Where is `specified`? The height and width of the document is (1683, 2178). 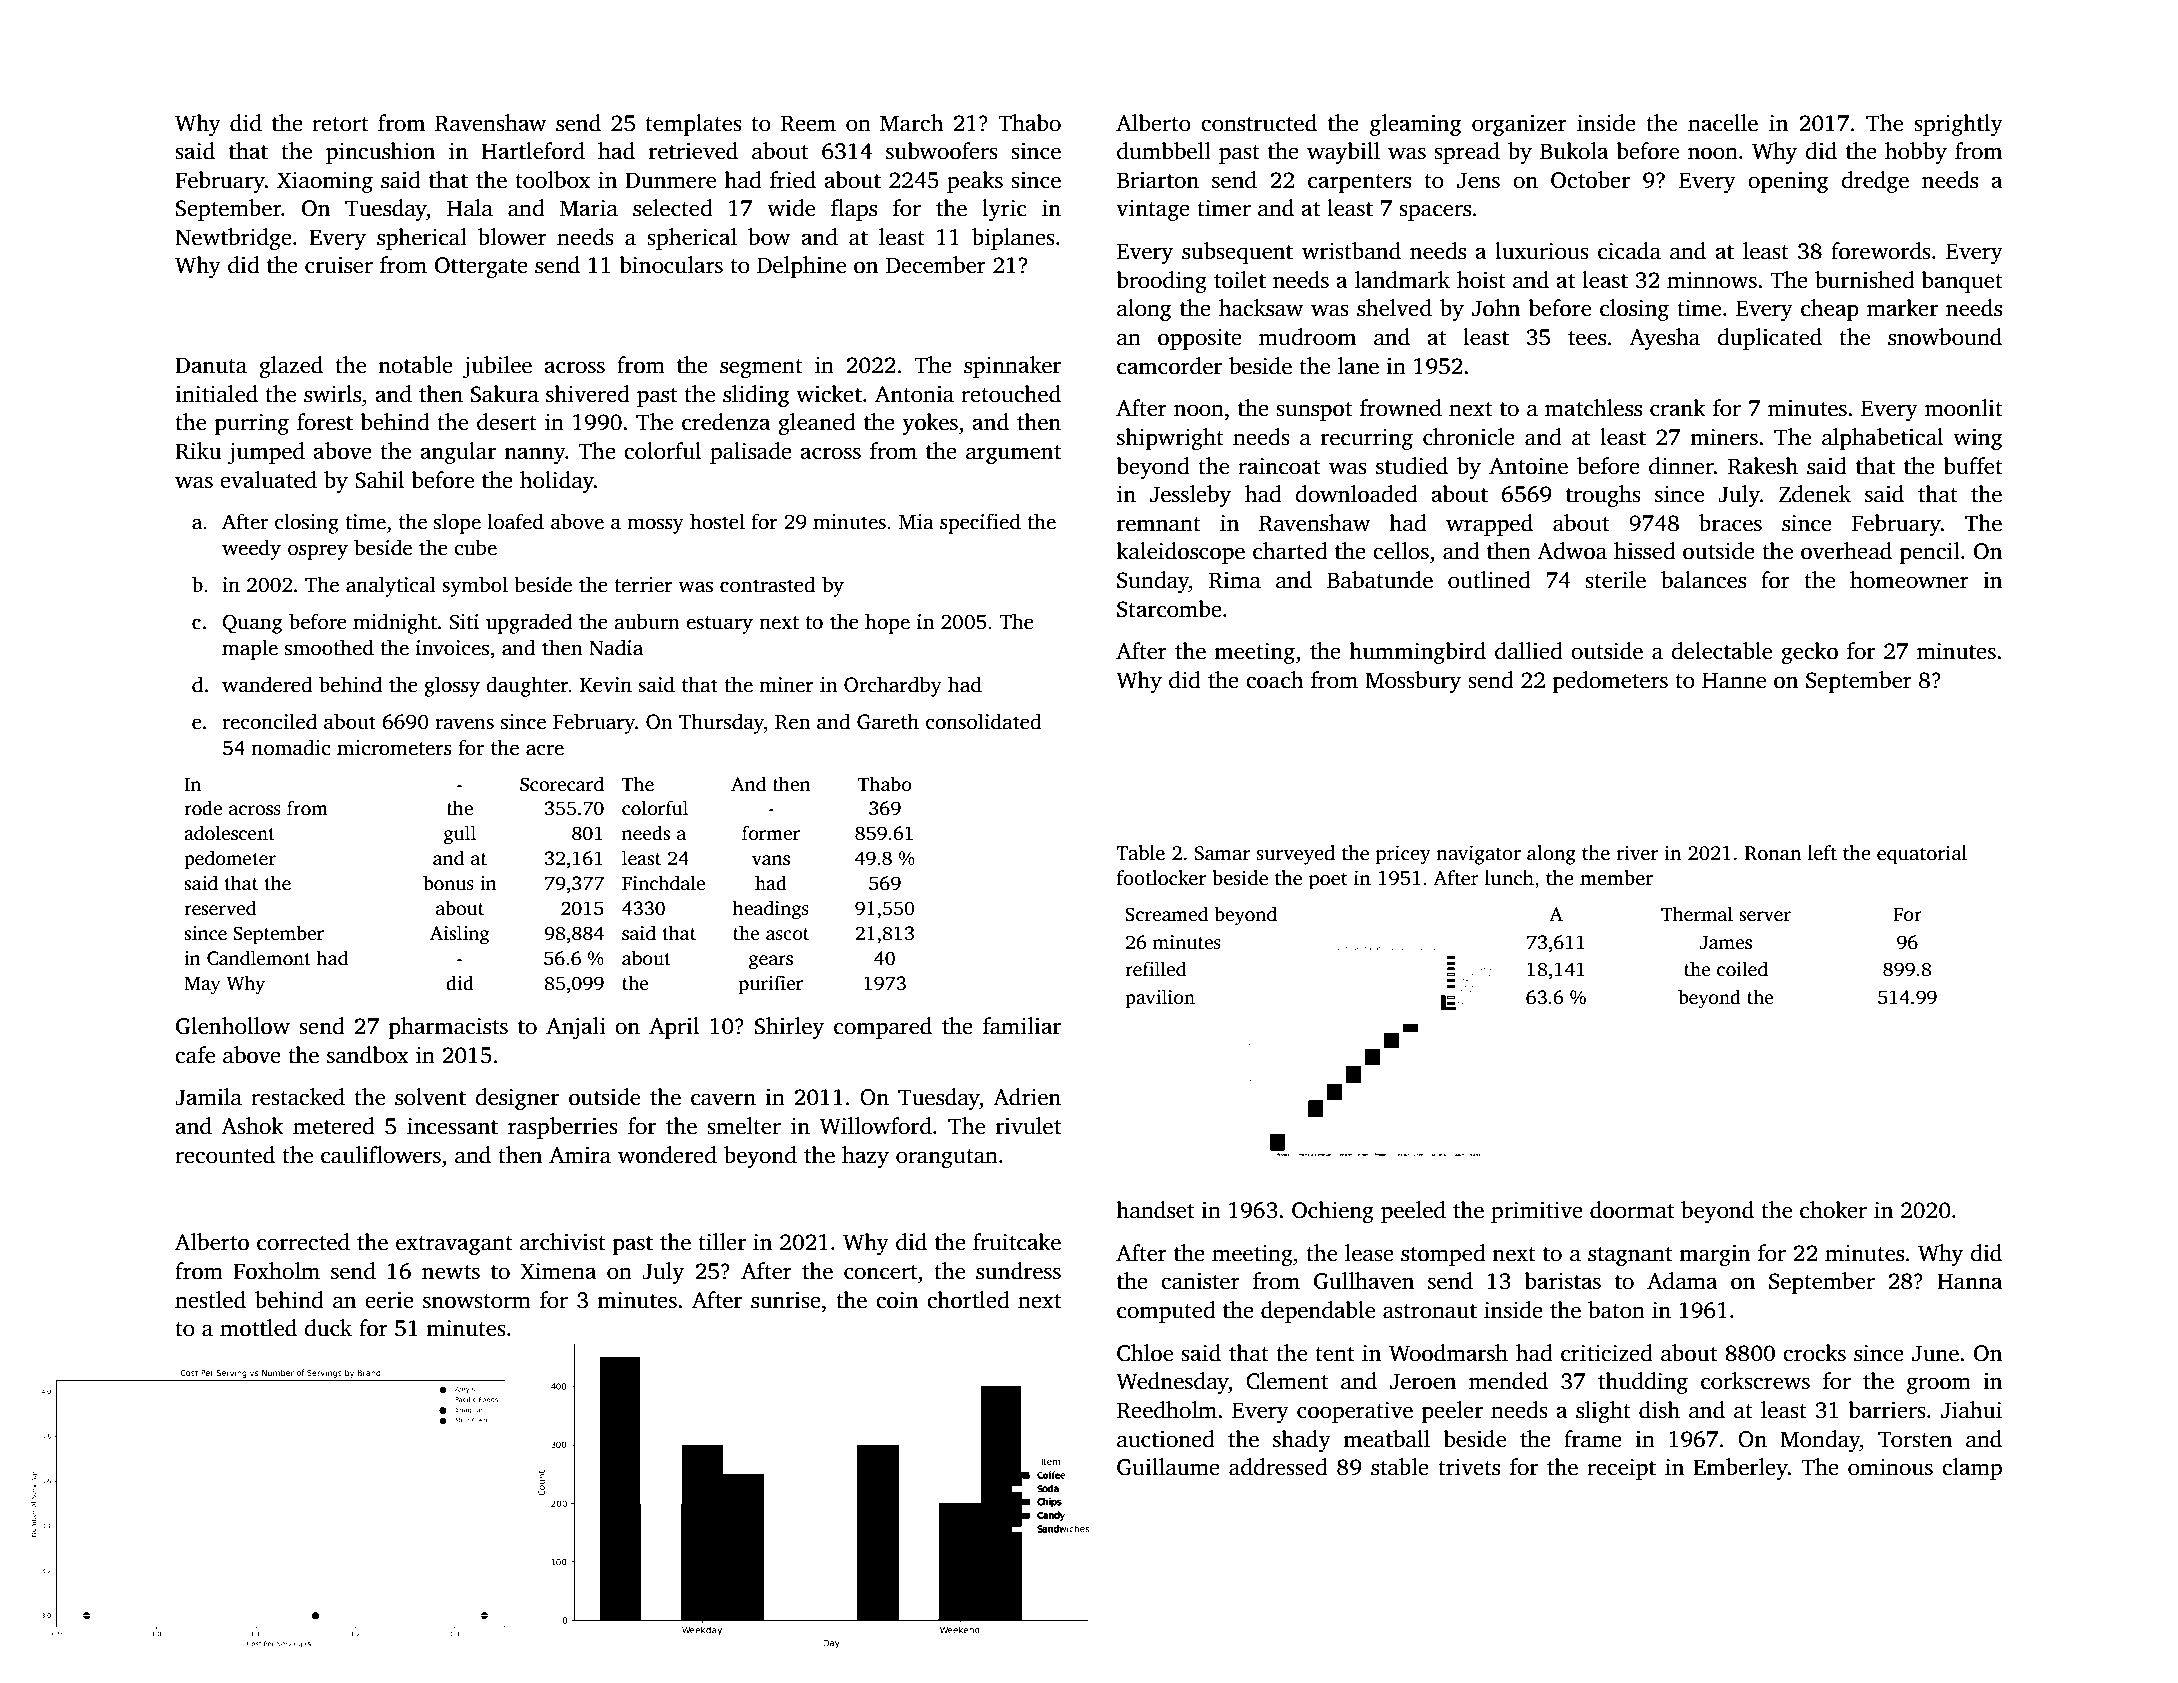
specified is located at coordinates (980, 523).
